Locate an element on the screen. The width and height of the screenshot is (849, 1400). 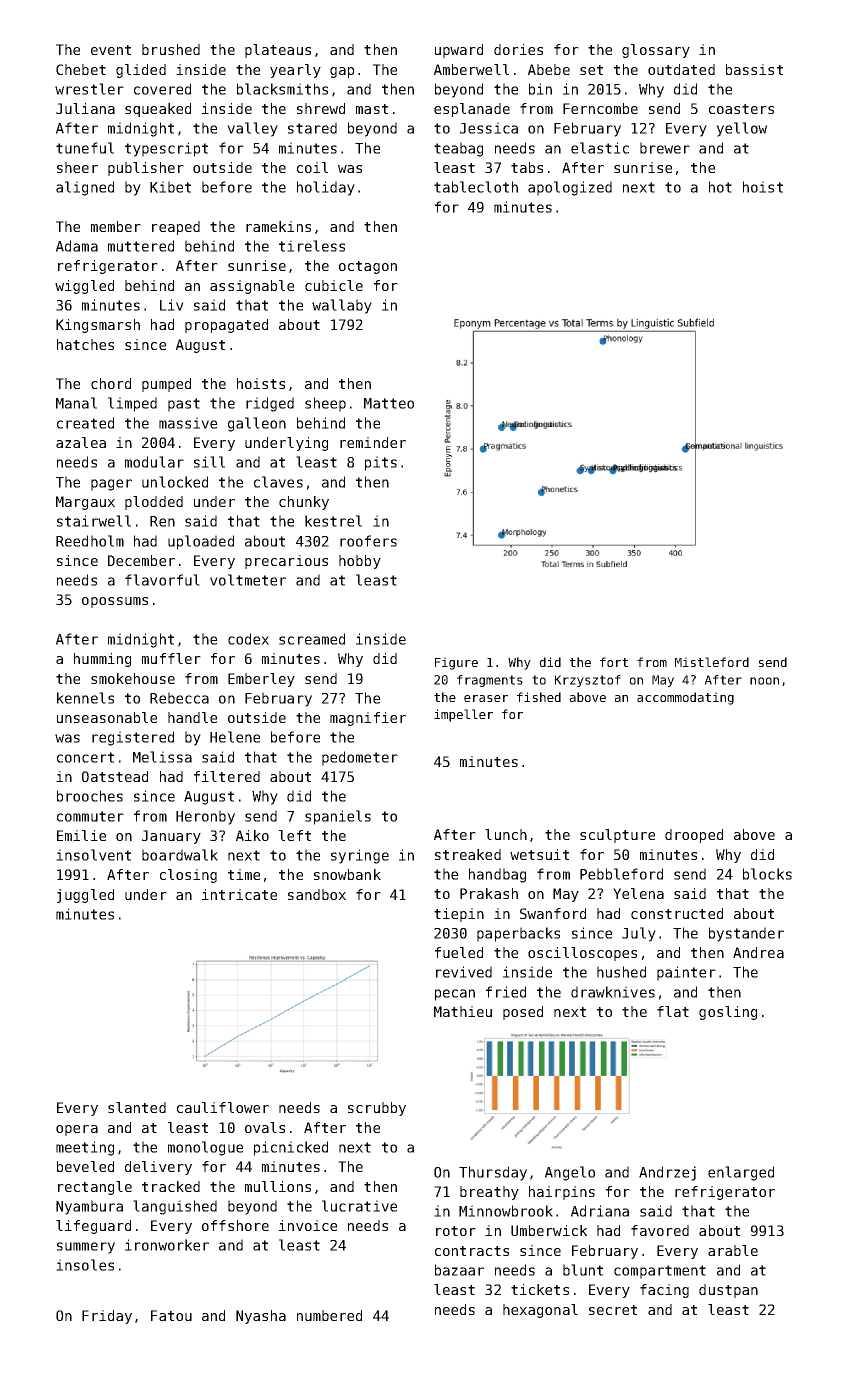
lucrative is located at coordinates (359, 1206).
